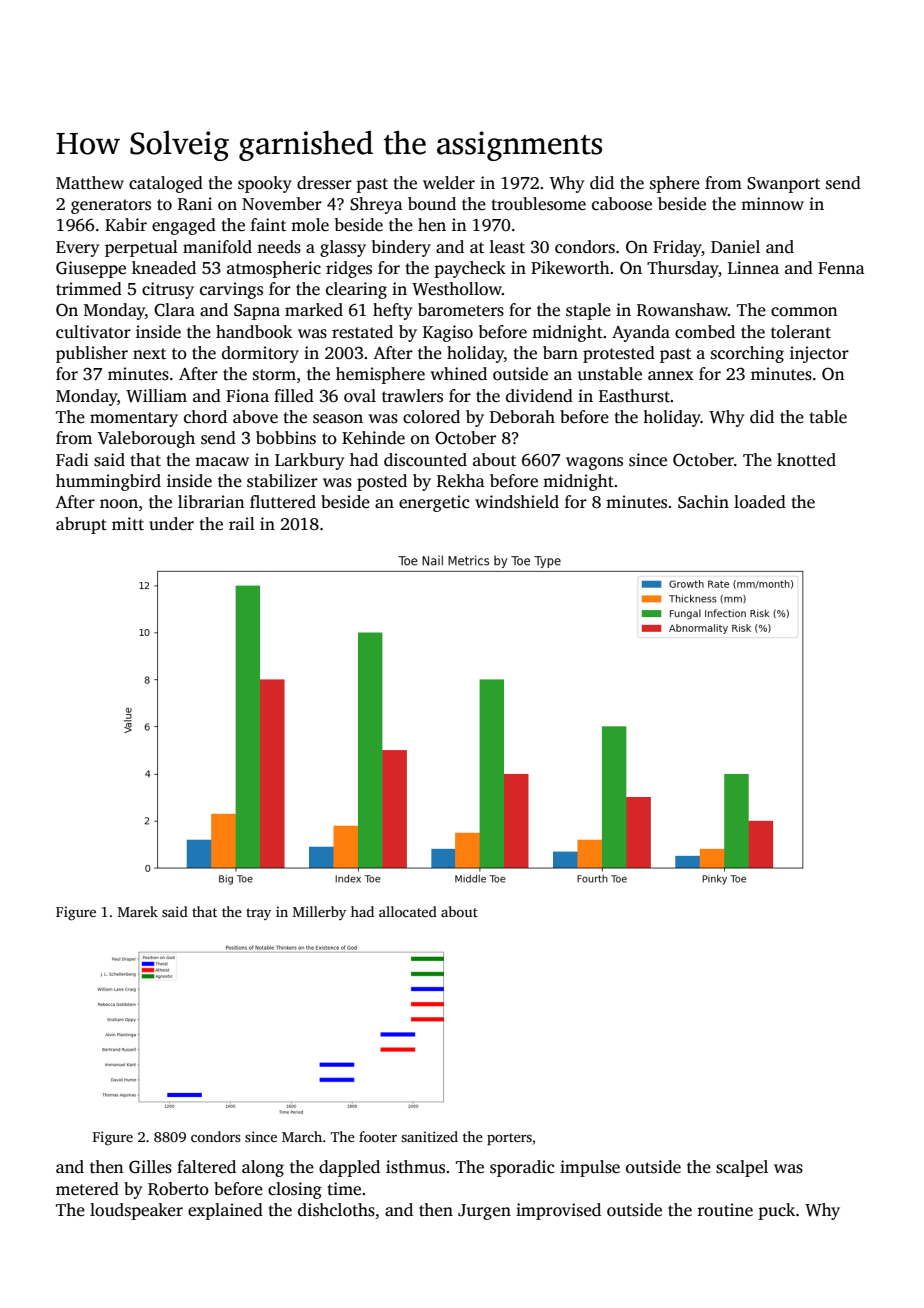  I want to click on abrupt, so click(81, 525).
